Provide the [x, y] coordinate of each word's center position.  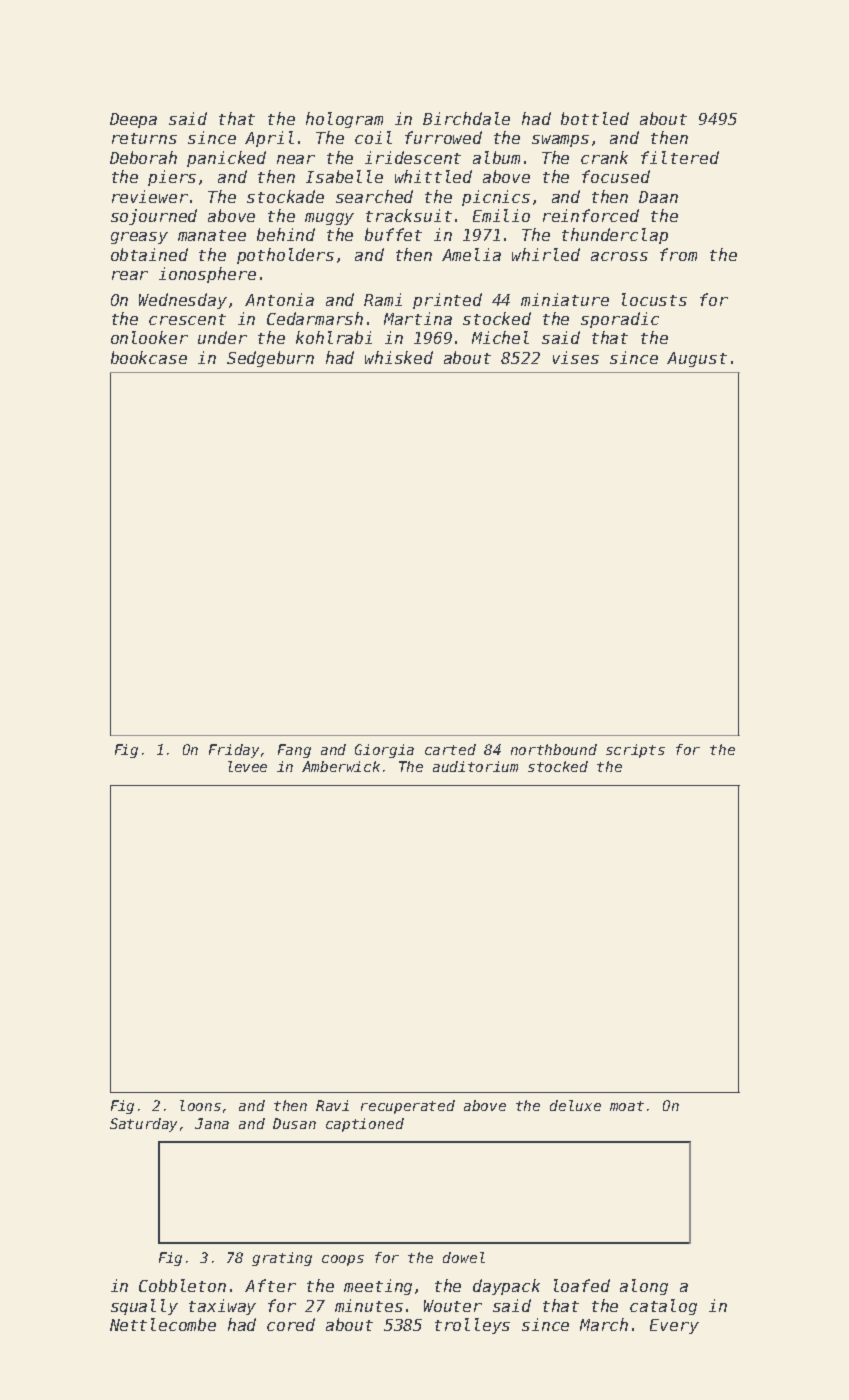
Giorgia [384, 751]
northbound [554, 749]
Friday [234, 751]
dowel [464, 1257]
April [269, 139]
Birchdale [466, 118]
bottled [595, 118]
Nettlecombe [163, 1324]
